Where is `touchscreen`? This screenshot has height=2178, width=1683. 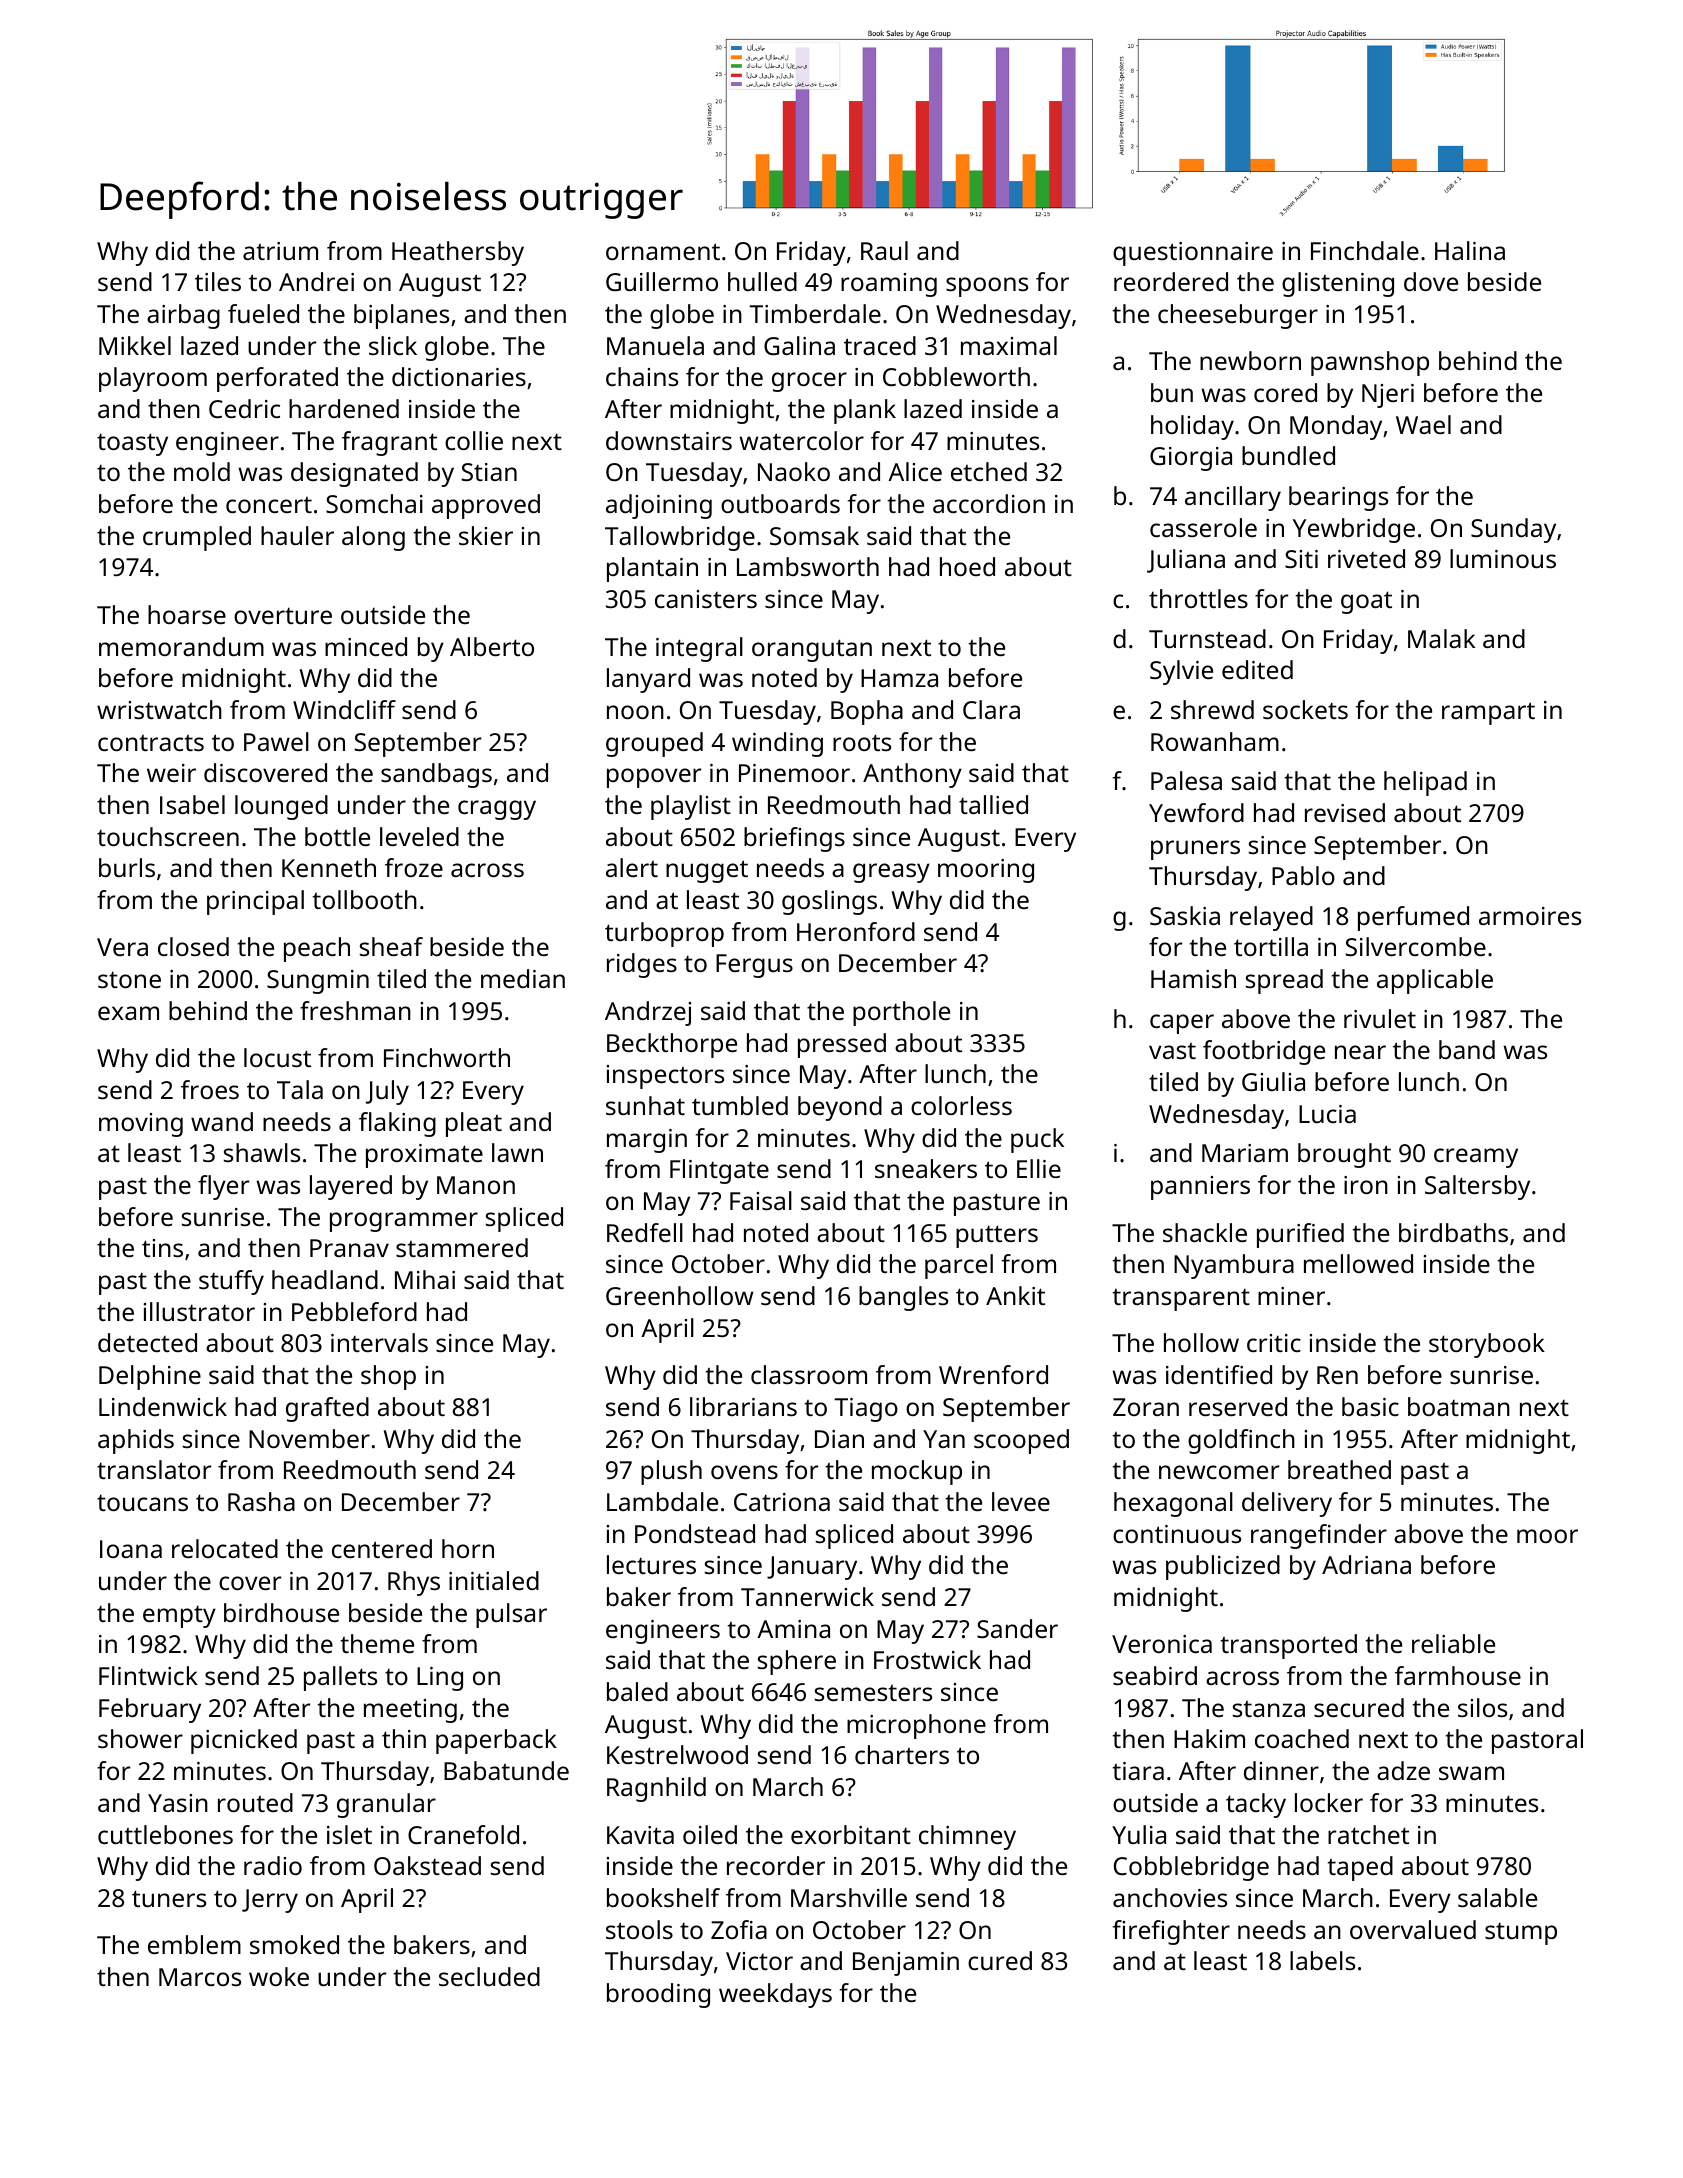
touchscreen is located at coordinates (168, 836).
